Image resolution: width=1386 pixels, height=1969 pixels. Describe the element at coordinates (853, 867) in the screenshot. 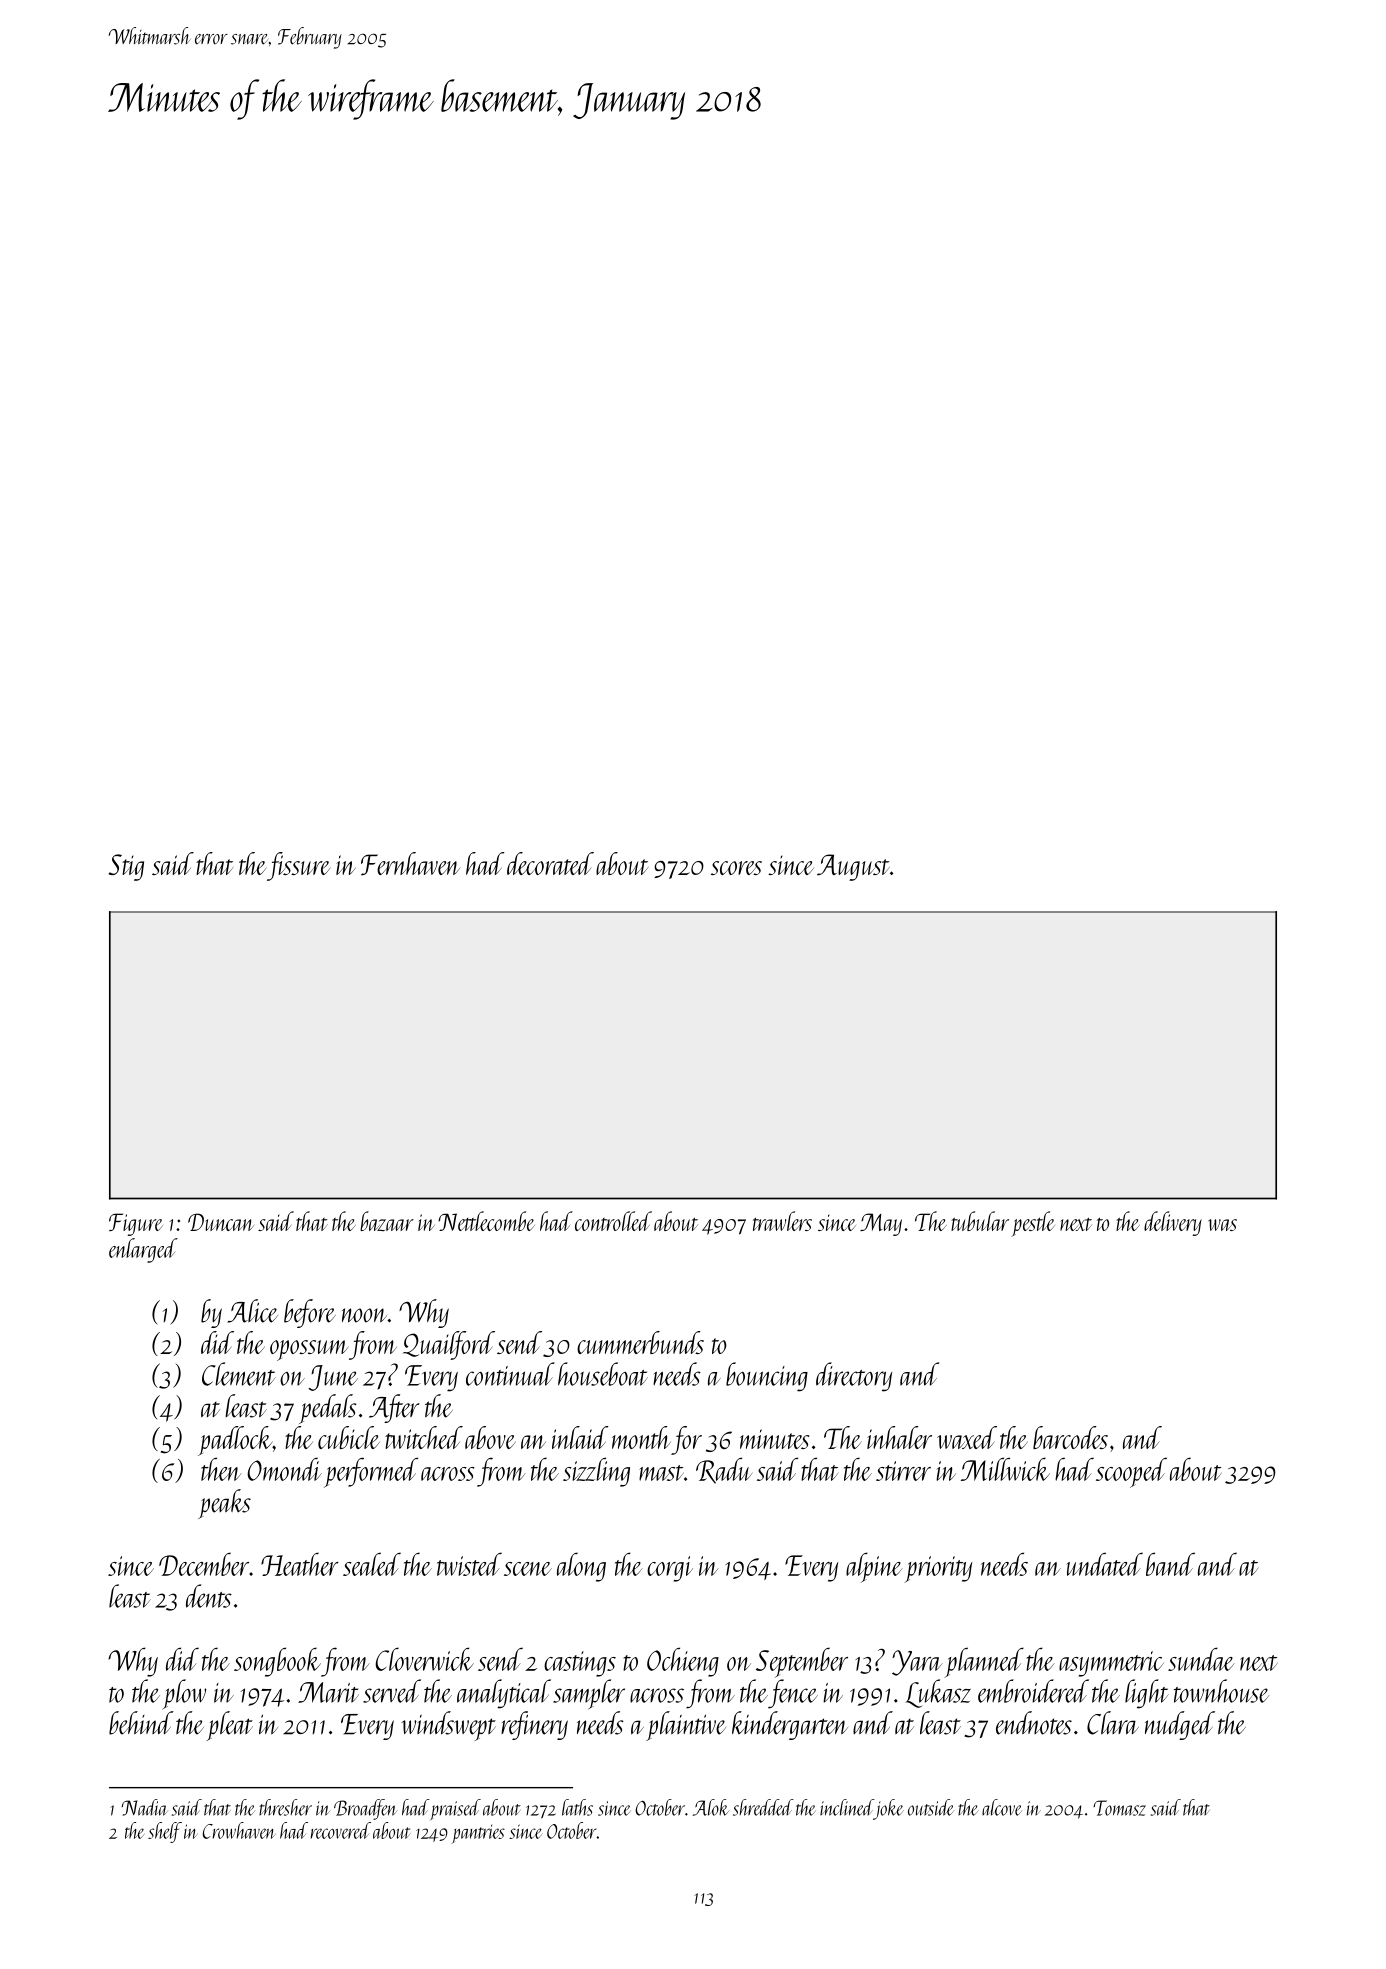

I see `August` at that location.
